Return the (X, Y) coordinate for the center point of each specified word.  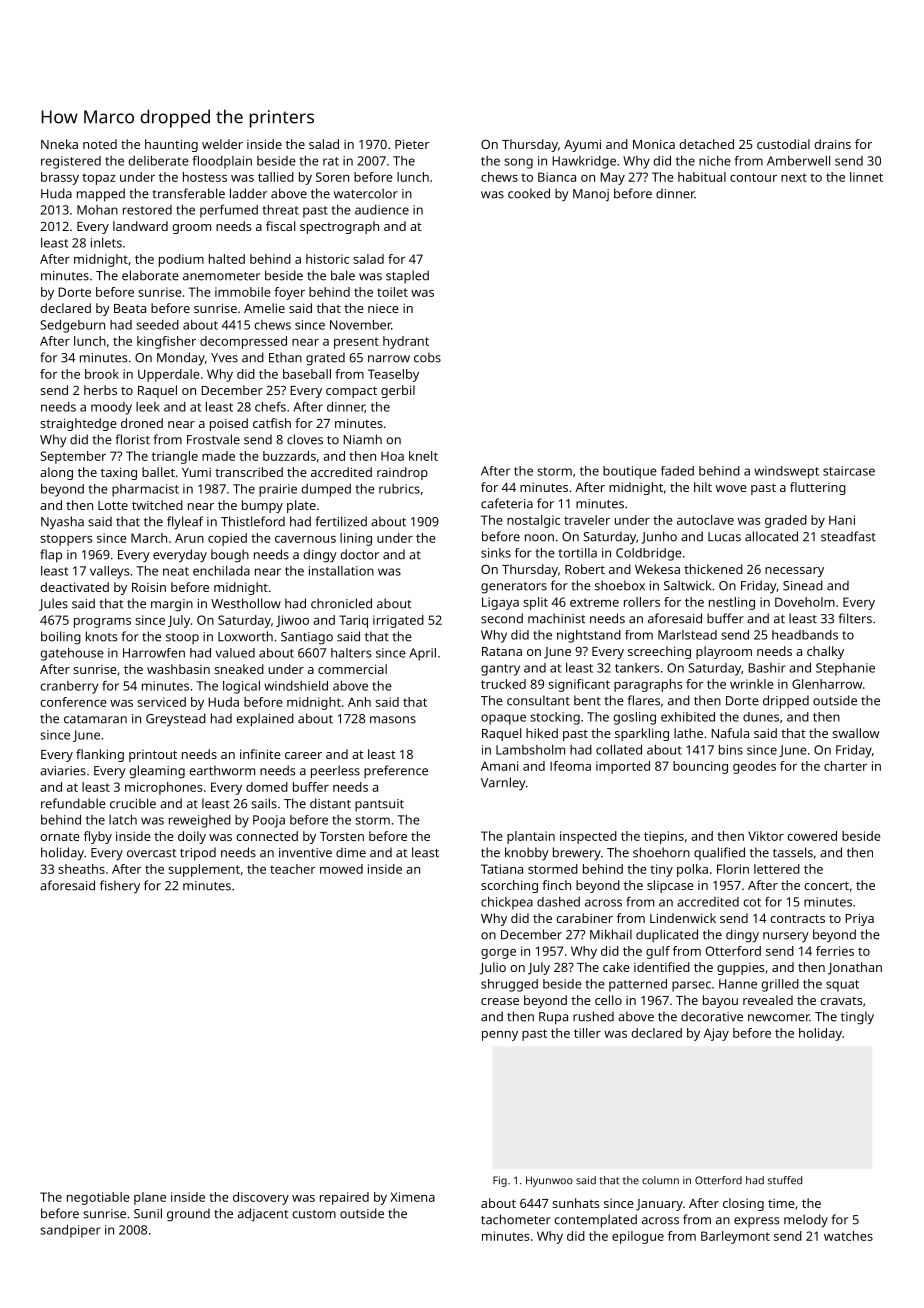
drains (832, 144)
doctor (359, 554)
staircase (849, 471)
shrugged (509, 985)
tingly (857, 1018)
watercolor (366, 193)
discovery (261, 1198)
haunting (171, 145)
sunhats (575, 1203)
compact (351, 392)
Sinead (803, 585)
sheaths (81, 869)
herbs (100, 390)
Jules (53, 604)
